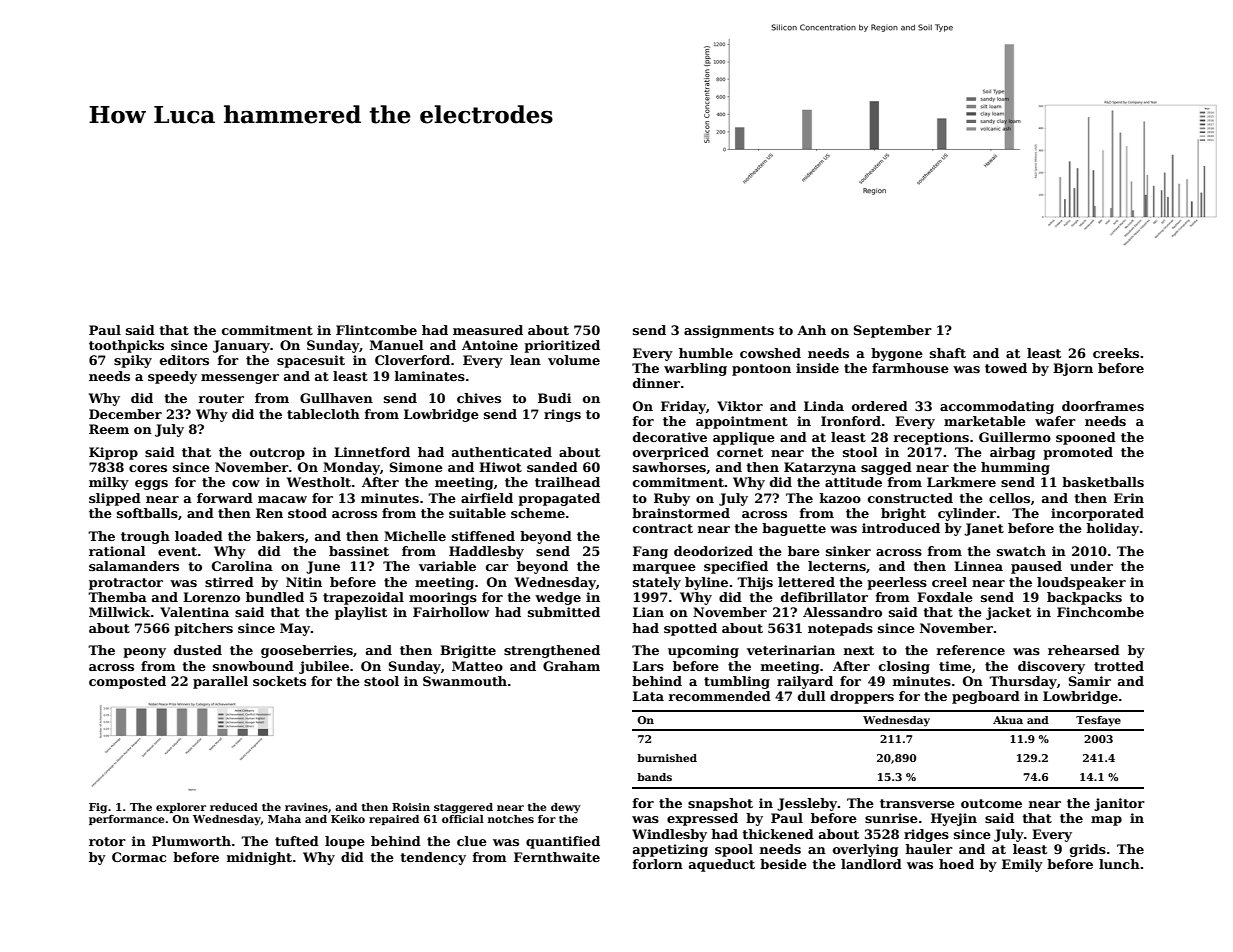 This screenshot has height=952, width=1233. I want to click on recommended, so click(720, 696).
